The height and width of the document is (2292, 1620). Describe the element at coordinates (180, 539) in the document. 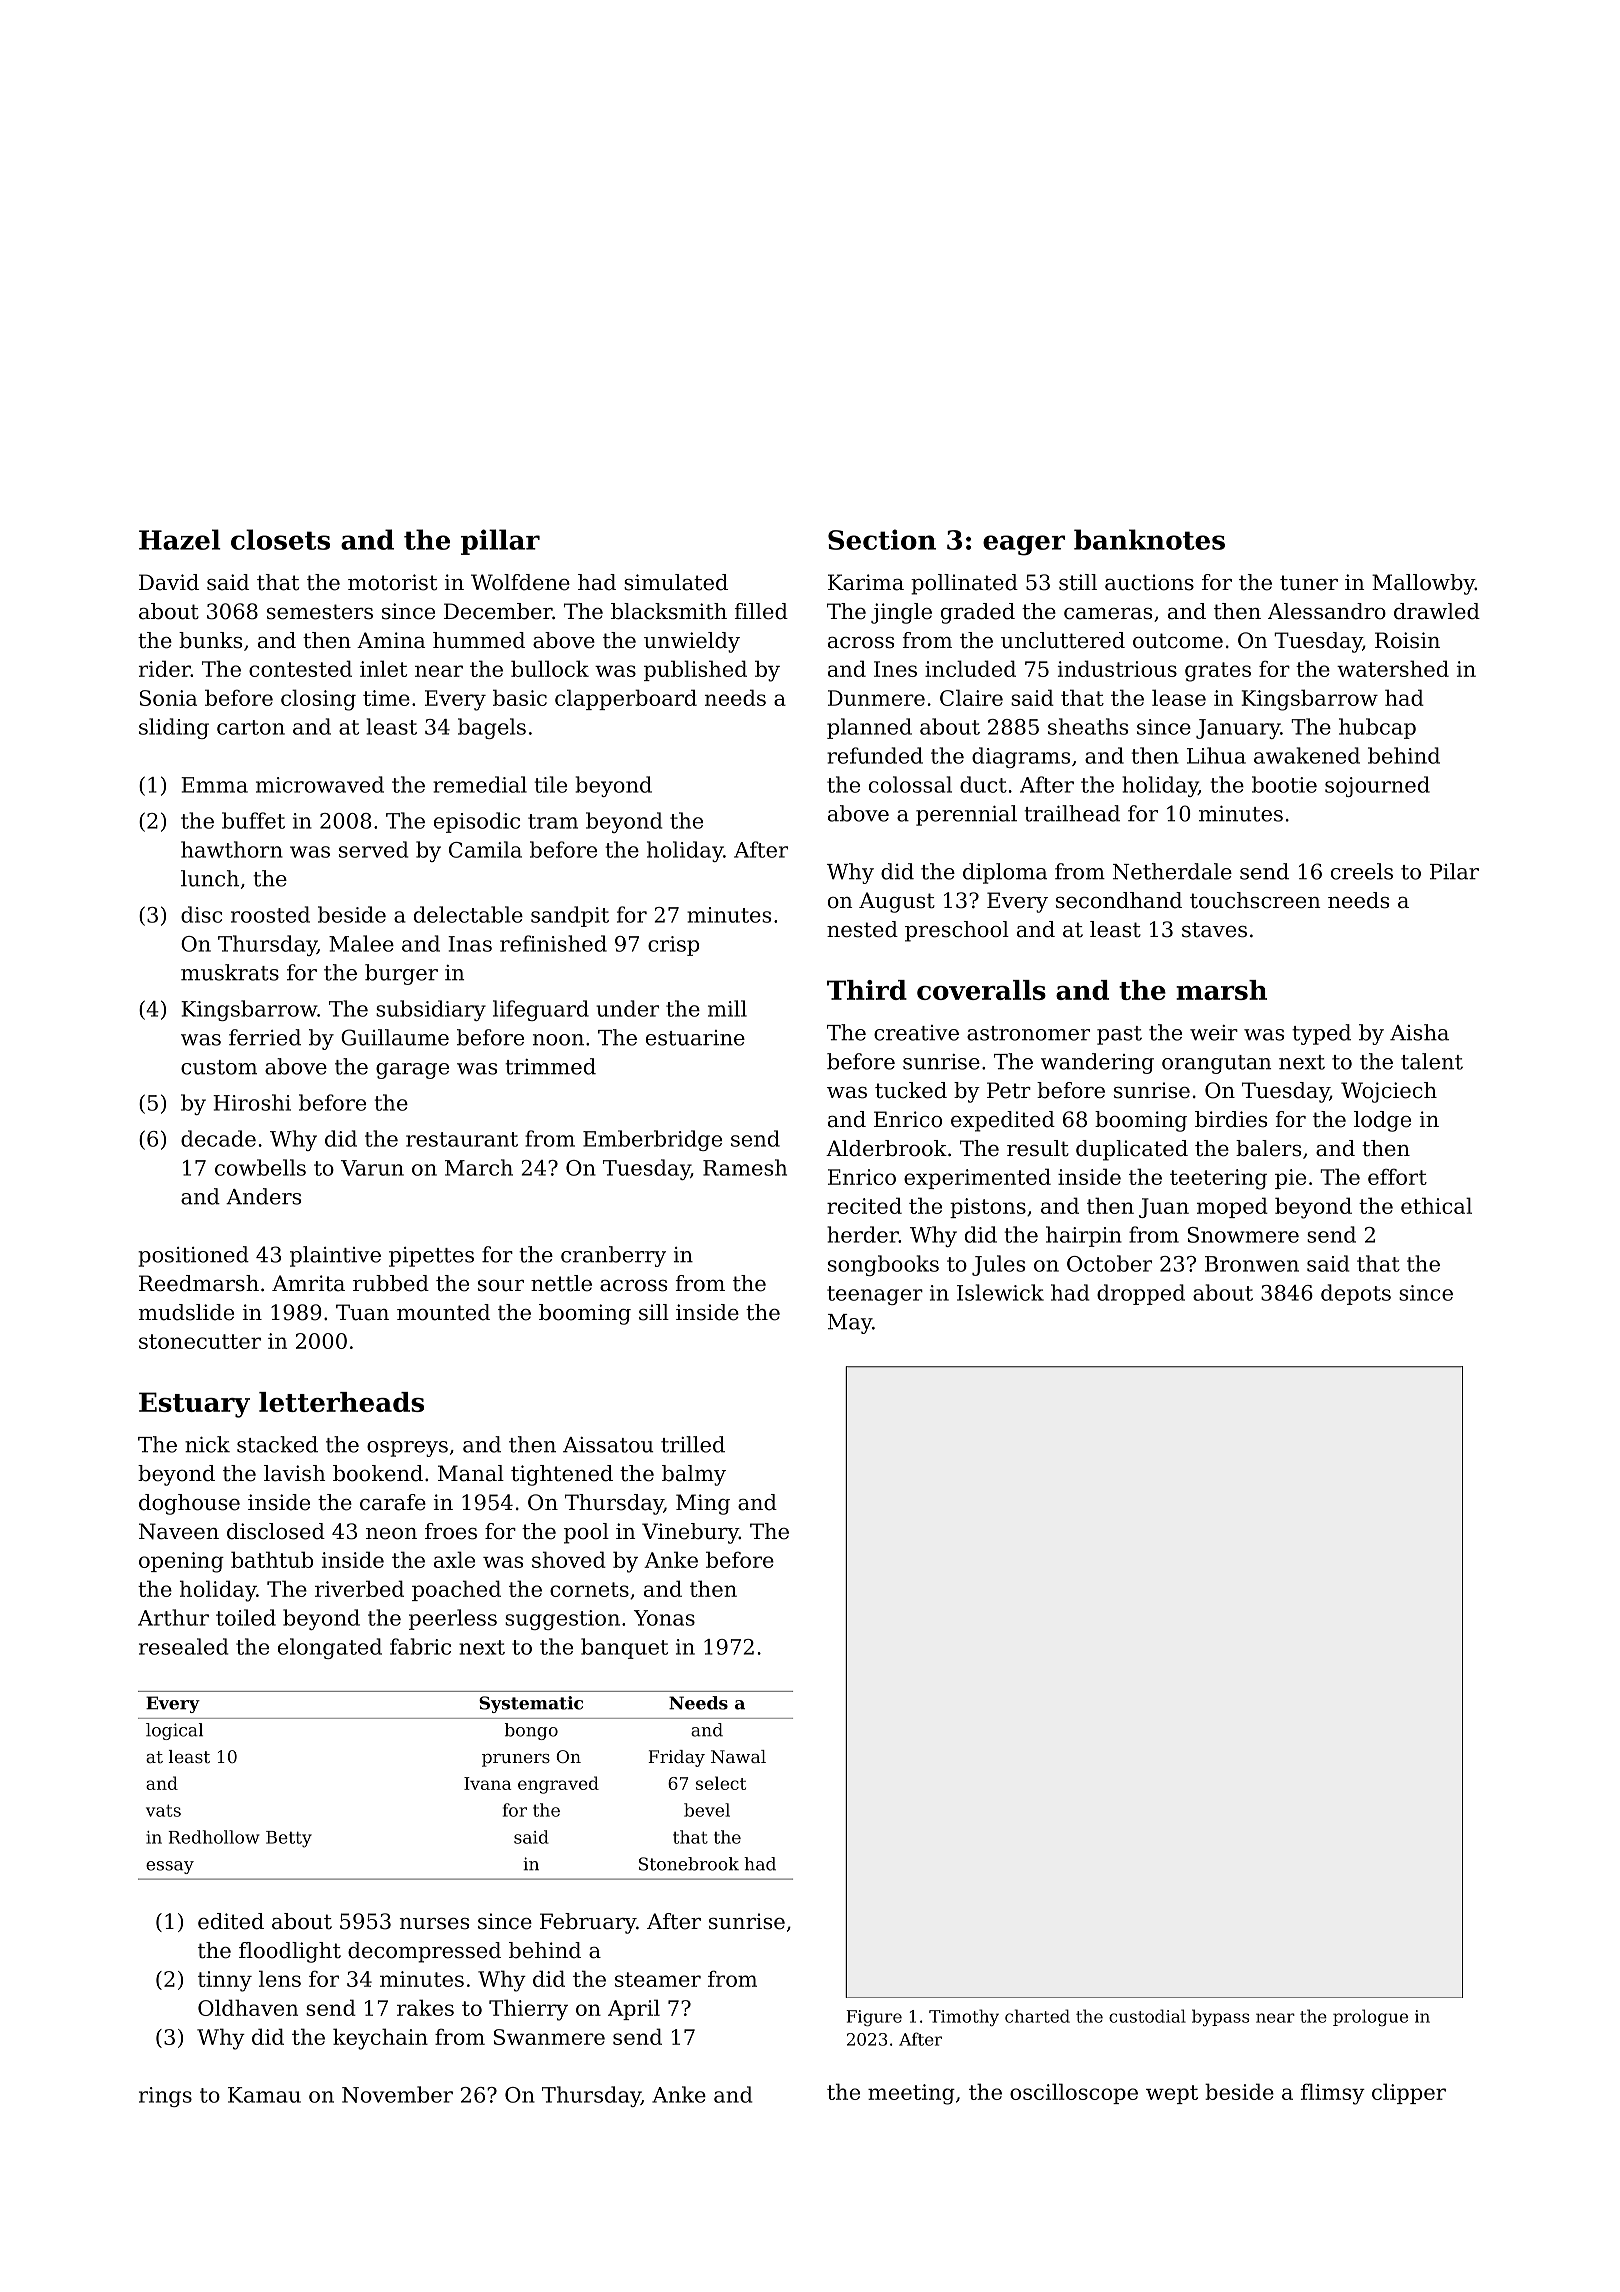

I see `Hazel` at that location.
